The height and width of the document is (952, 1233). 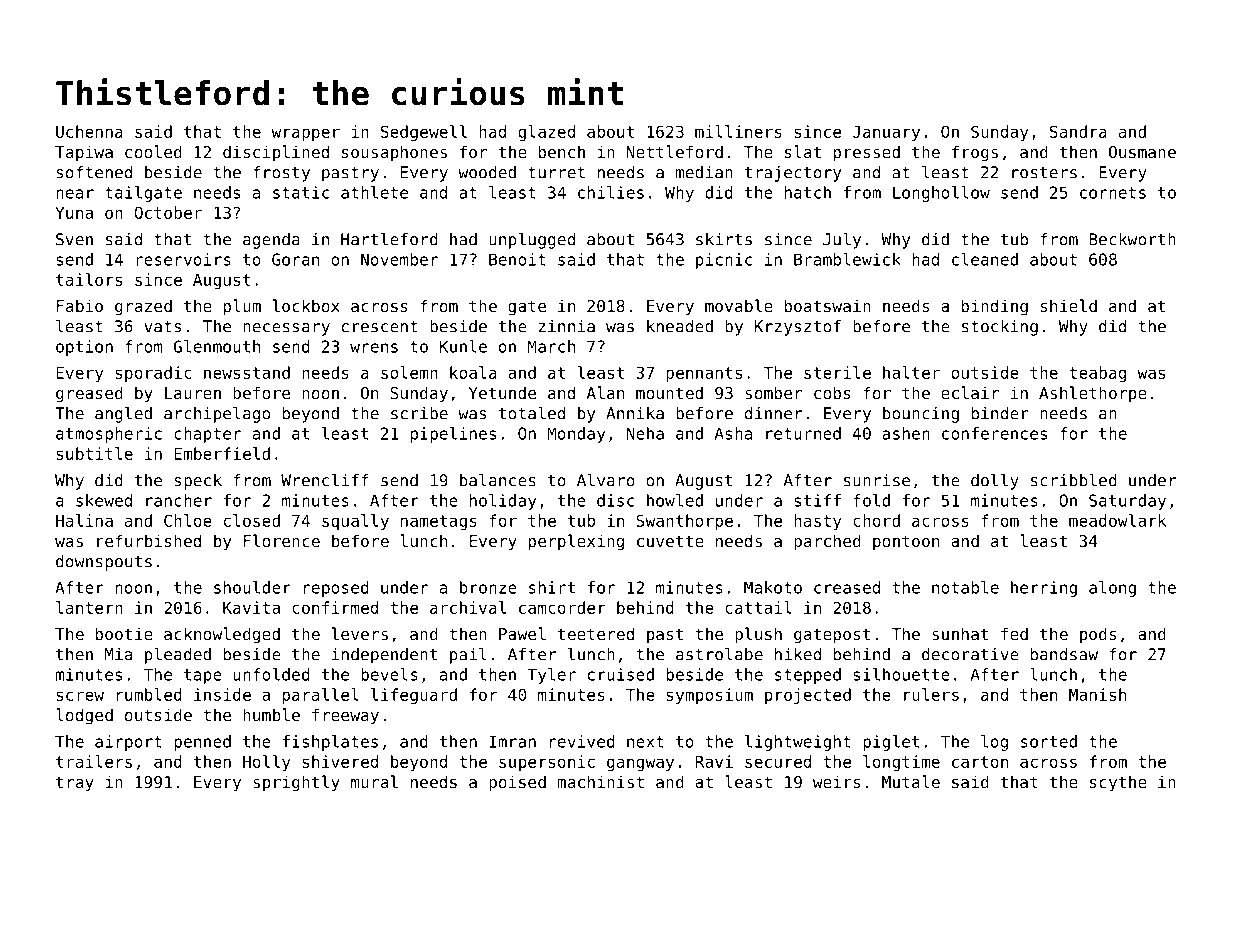 I want to click on Uchenna, so click(x=89, y=131).
